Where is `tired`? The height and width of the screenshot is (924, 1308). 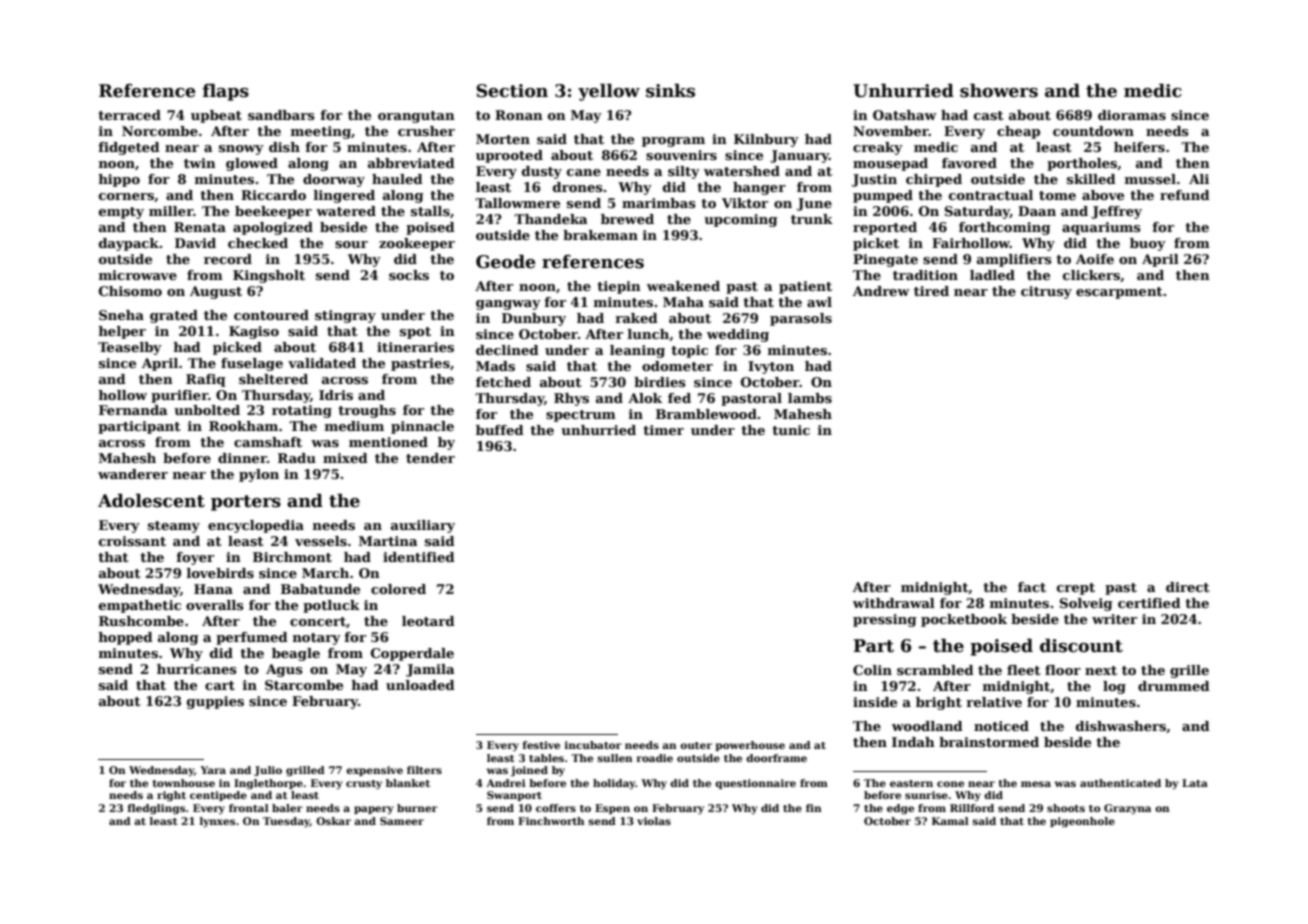 tired is located at coordinates (931, 291).
